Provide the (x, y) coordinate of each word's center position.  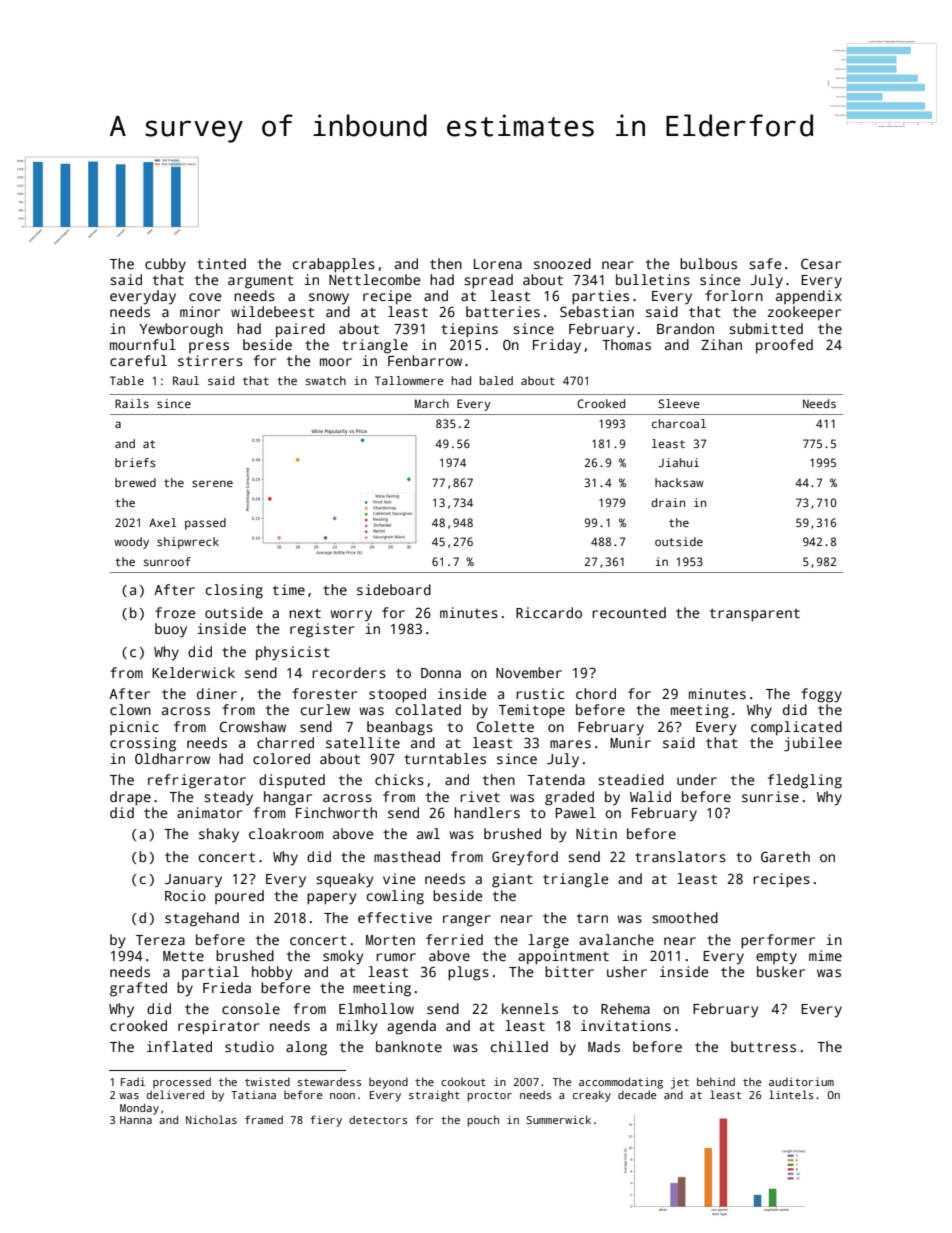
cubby (165, 265)
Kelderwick (193, 672)
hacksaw (679, 482)
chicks (399, 779)
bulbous (708, 263)
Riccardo (549, 612)
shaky (219, 835)
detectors (378, 1119)
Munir (630, 742)
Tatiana (253, 1095)
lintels (791, 1094)
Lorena (498, 264)
